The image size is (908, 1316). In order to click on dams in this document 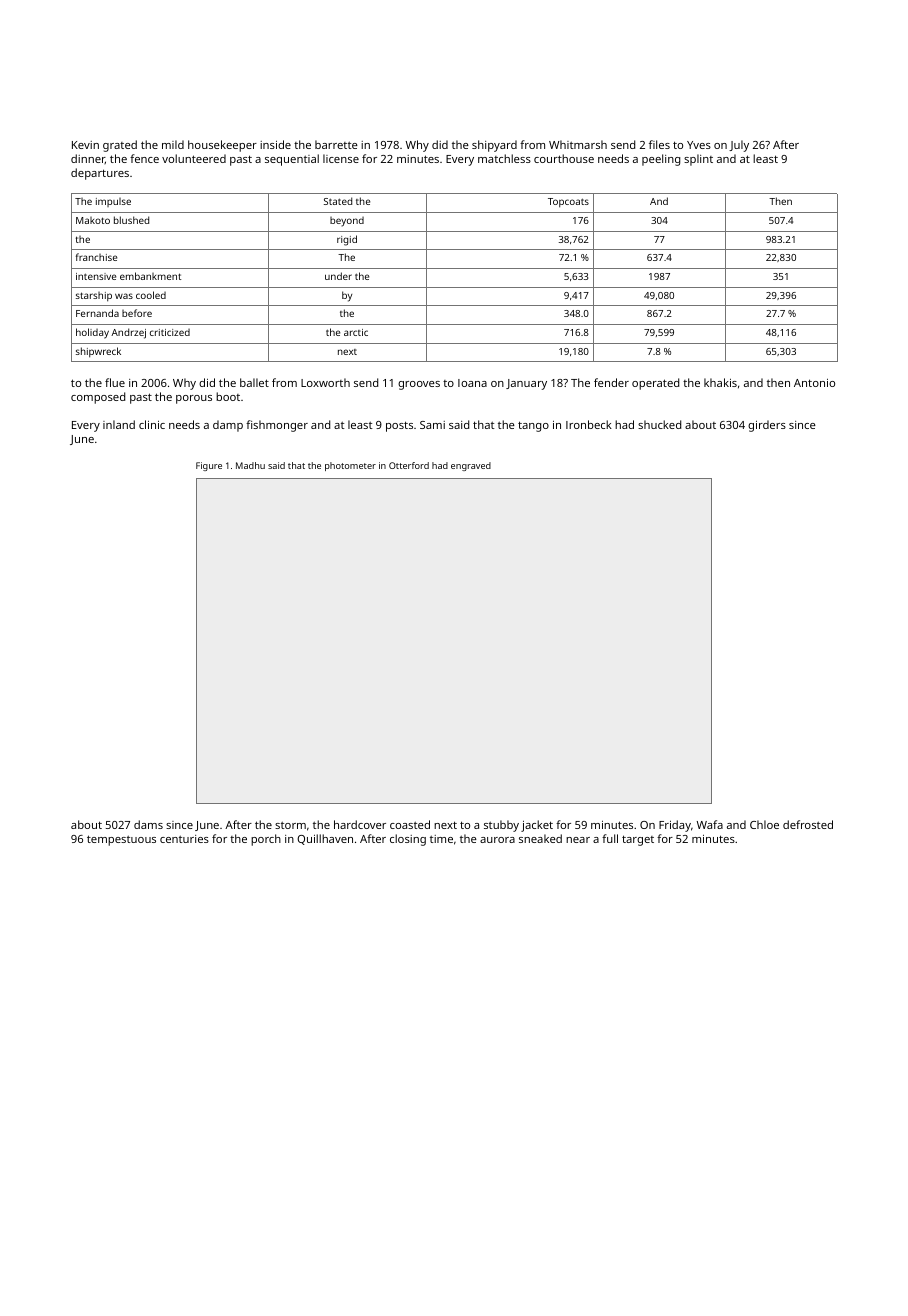, I will do `click(148, 824)`.
